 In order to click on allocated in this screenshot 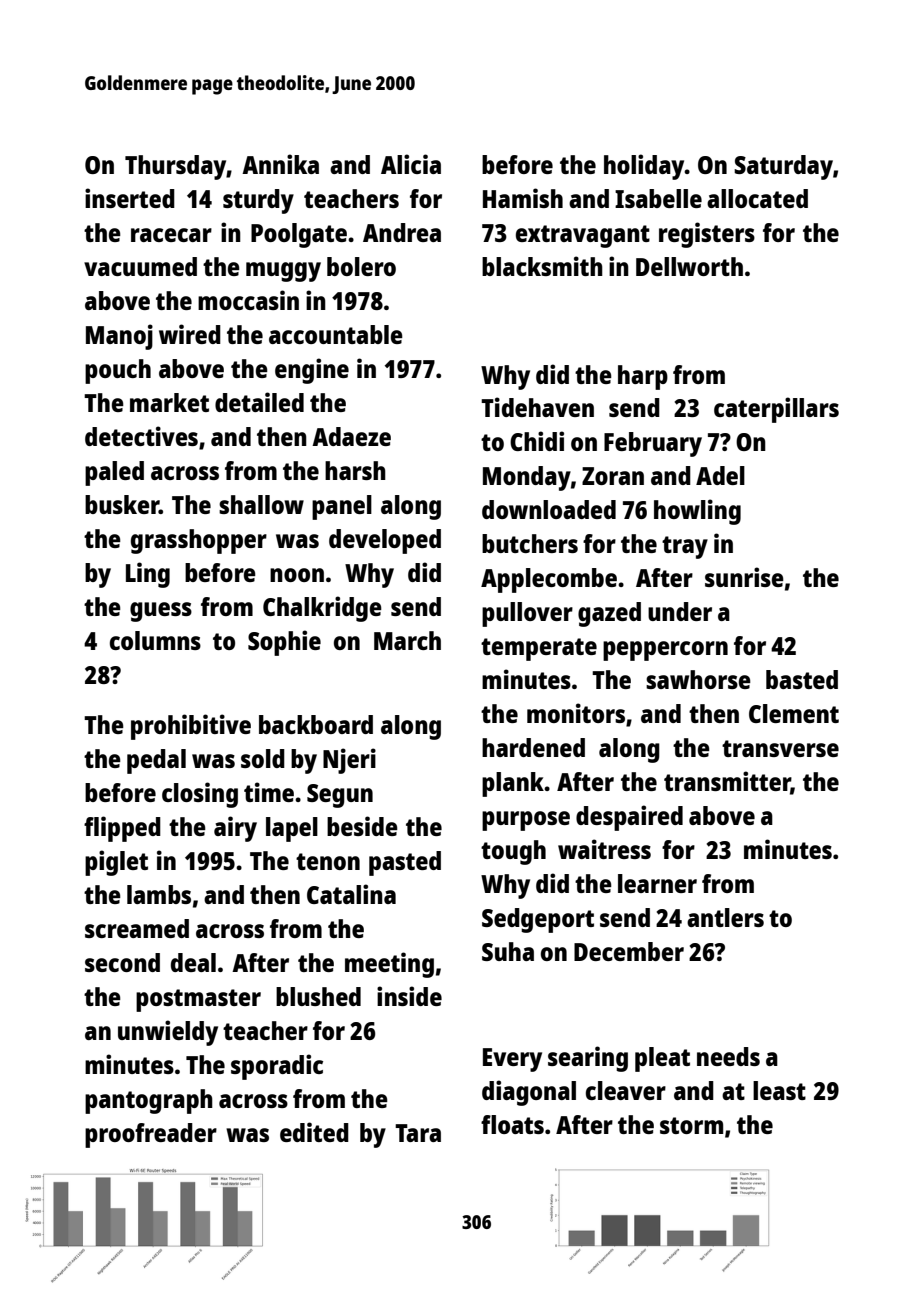, I will do `click(757, 198)`.
